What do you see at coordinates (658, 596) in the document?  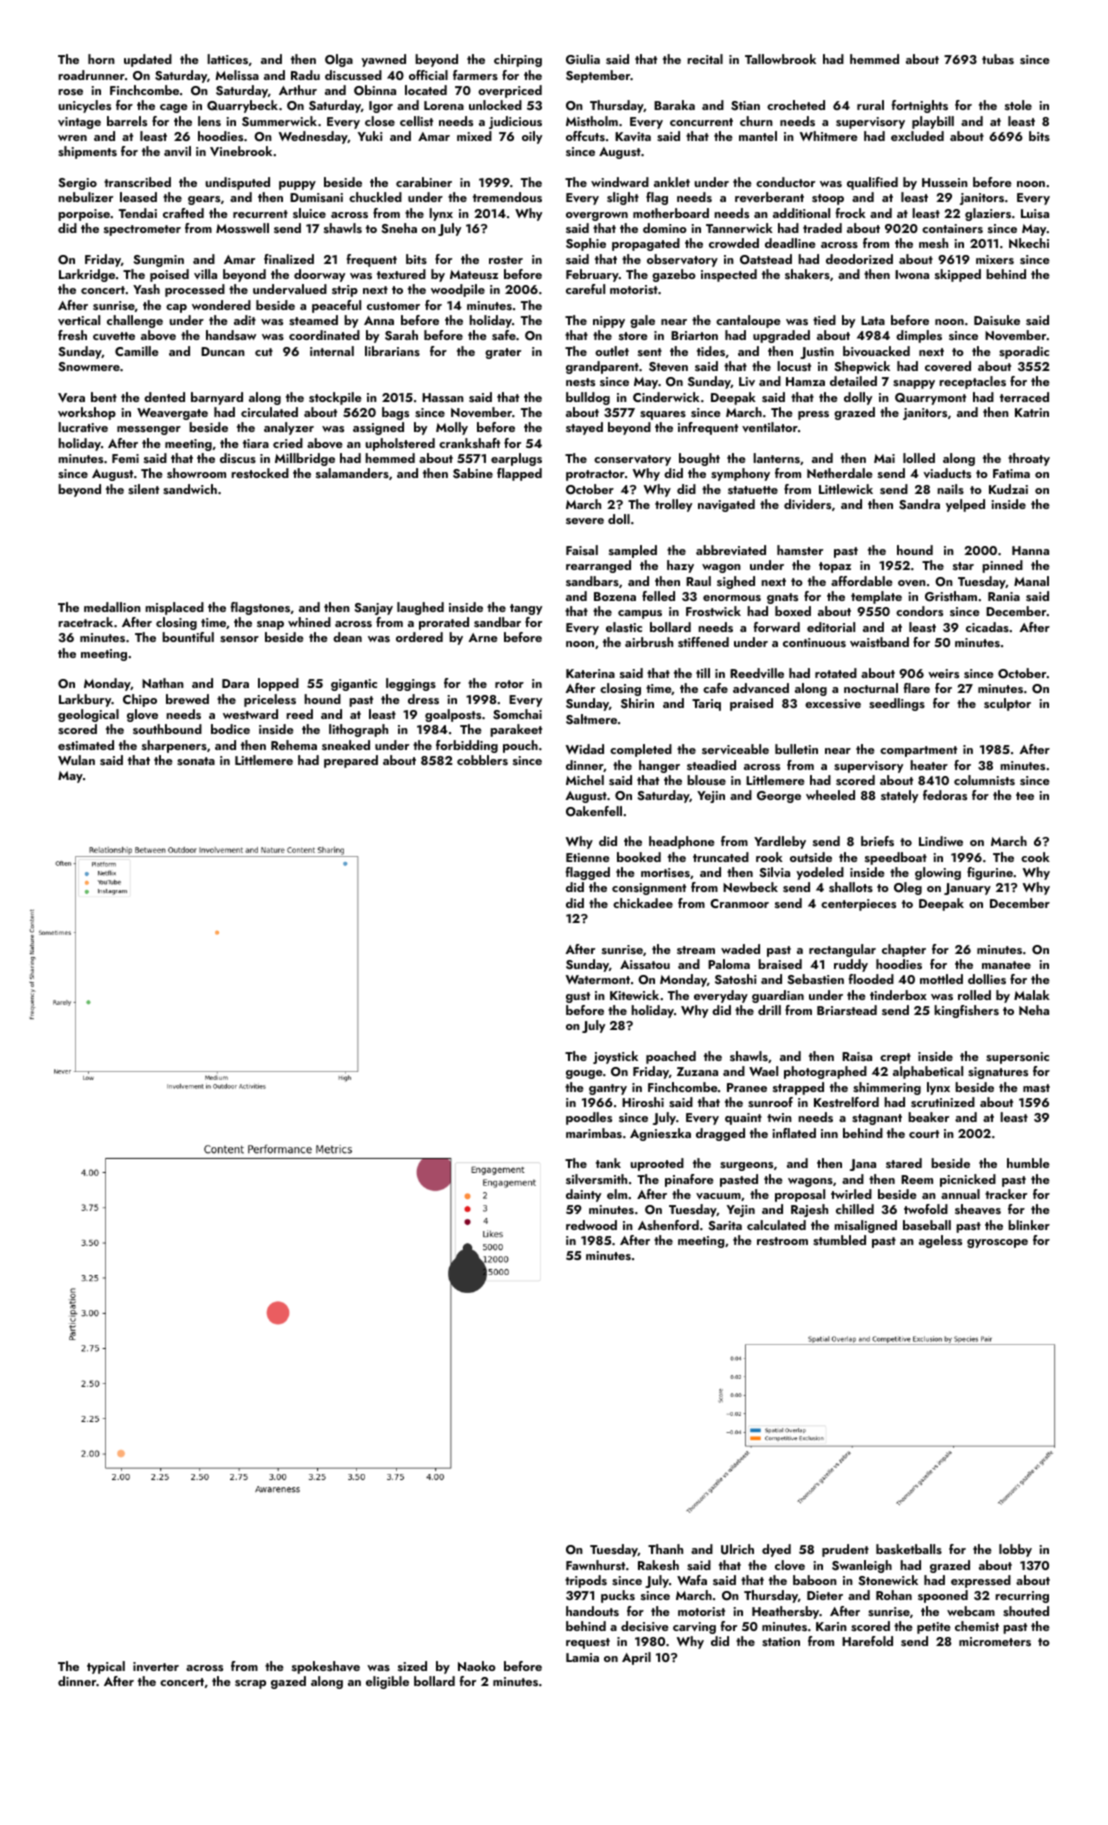 I see `felled` at bounding box center [658, 596].
